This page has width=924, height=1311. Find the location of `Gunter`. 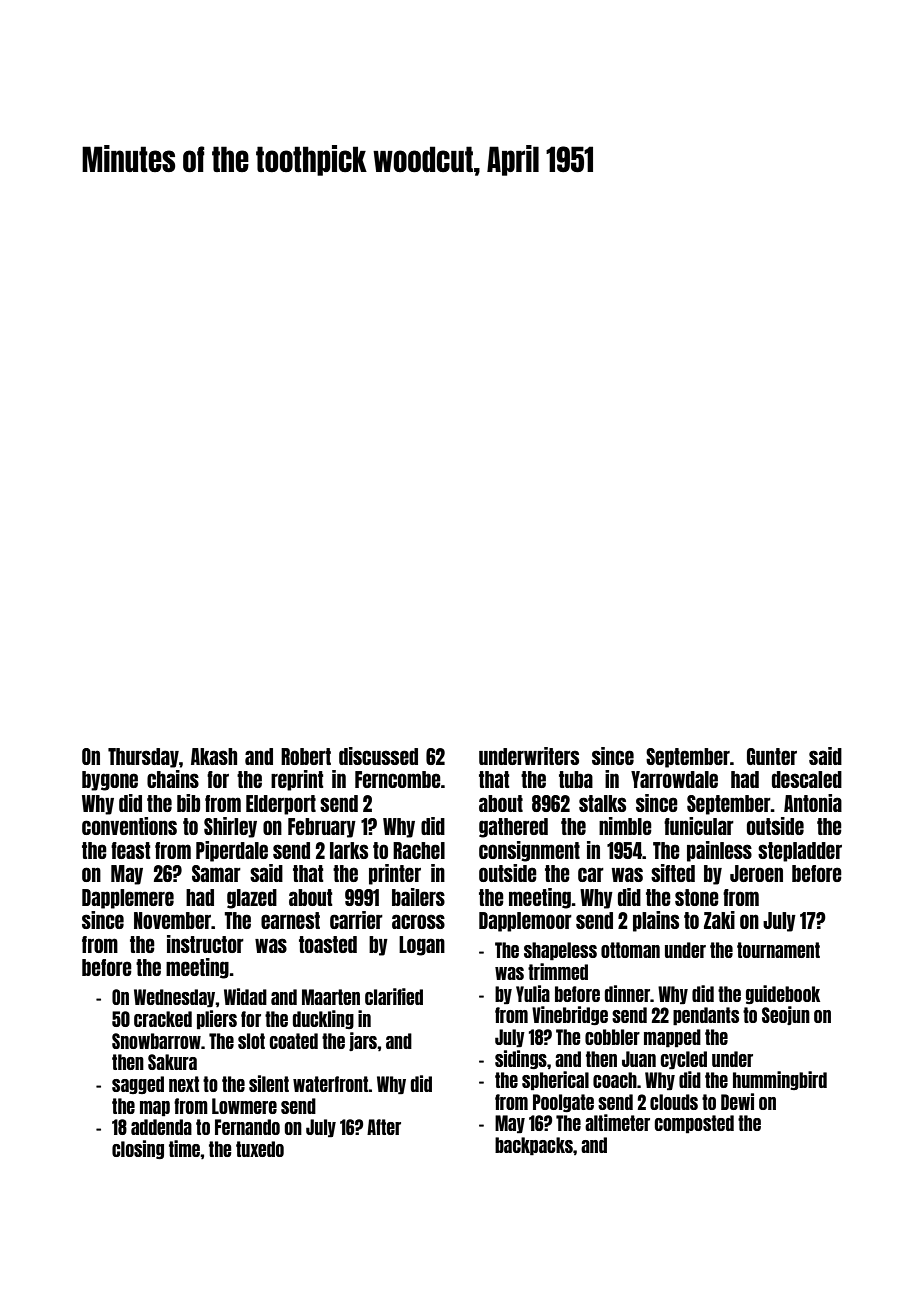

Gunter is located at coordinates (772, 756).
